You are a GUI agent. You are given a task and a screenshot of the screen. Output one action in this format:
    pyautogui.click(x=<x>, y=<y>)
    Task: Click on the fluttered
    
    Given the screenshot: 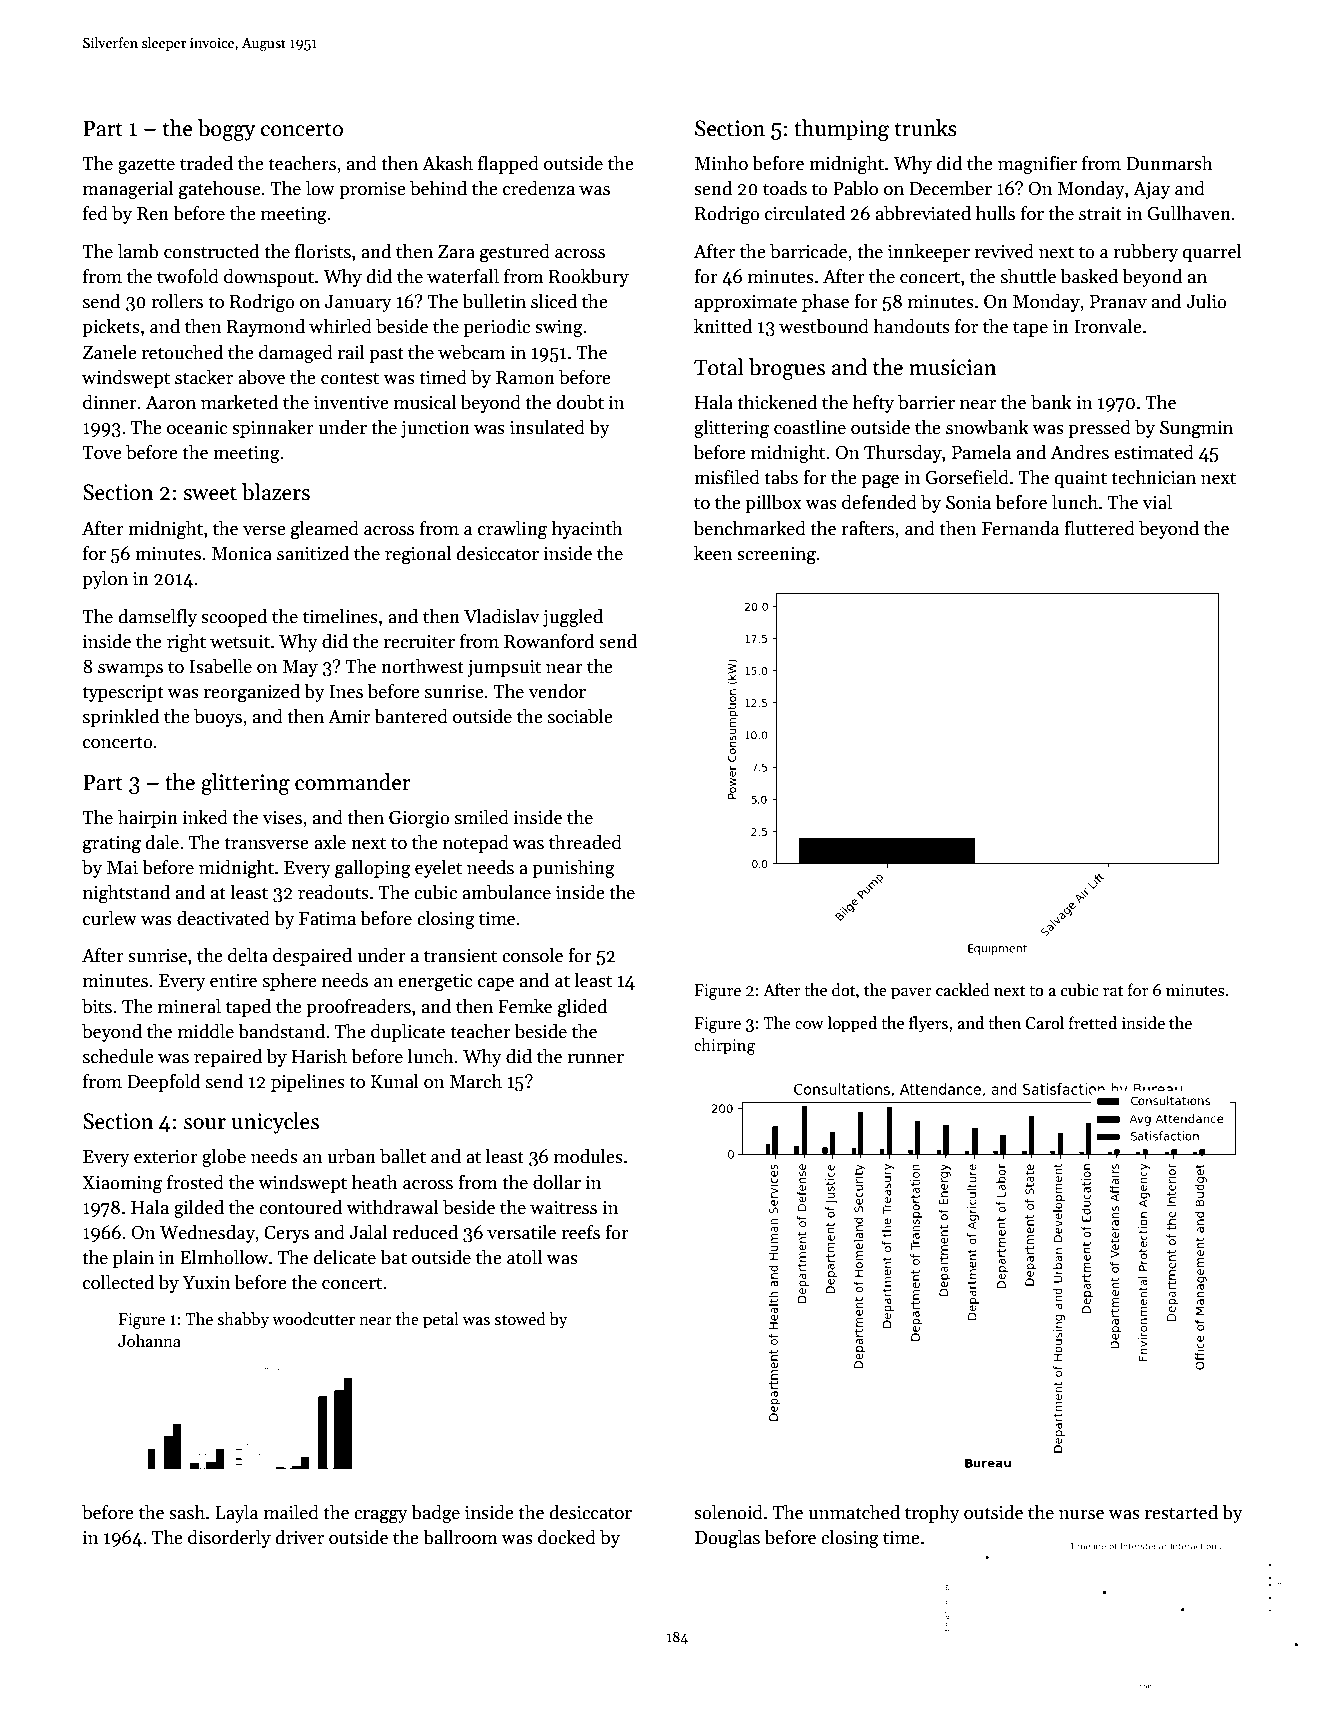 What is the action you would take?
    pyautogui.click(x=1099, y=528)
